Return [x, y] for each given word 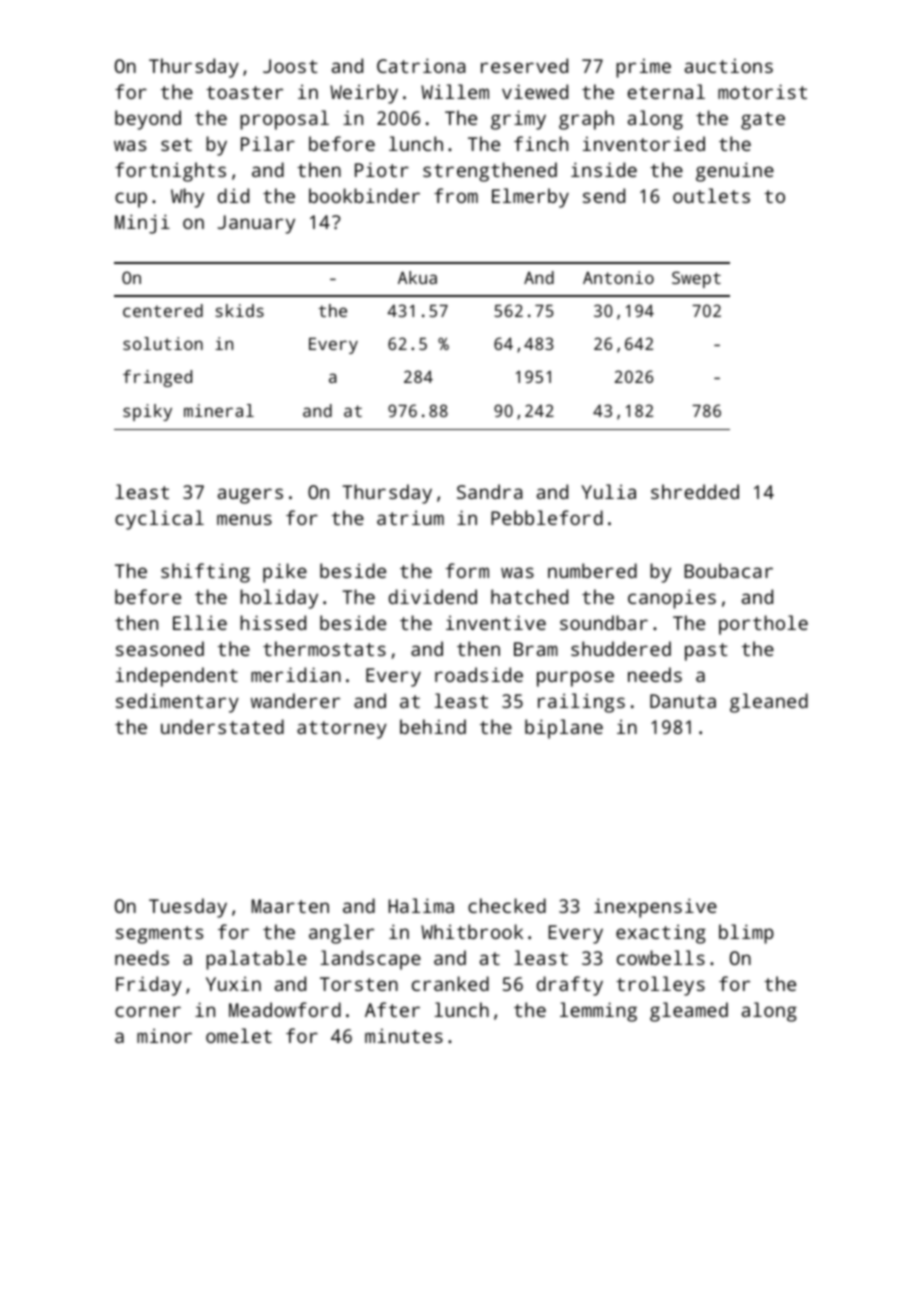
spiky [147, 412]
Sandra [490, 491]
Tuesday [188, 908]
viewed [535, 91]
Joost [290, 66]
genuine [735, 172]
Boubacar [728, 570]
